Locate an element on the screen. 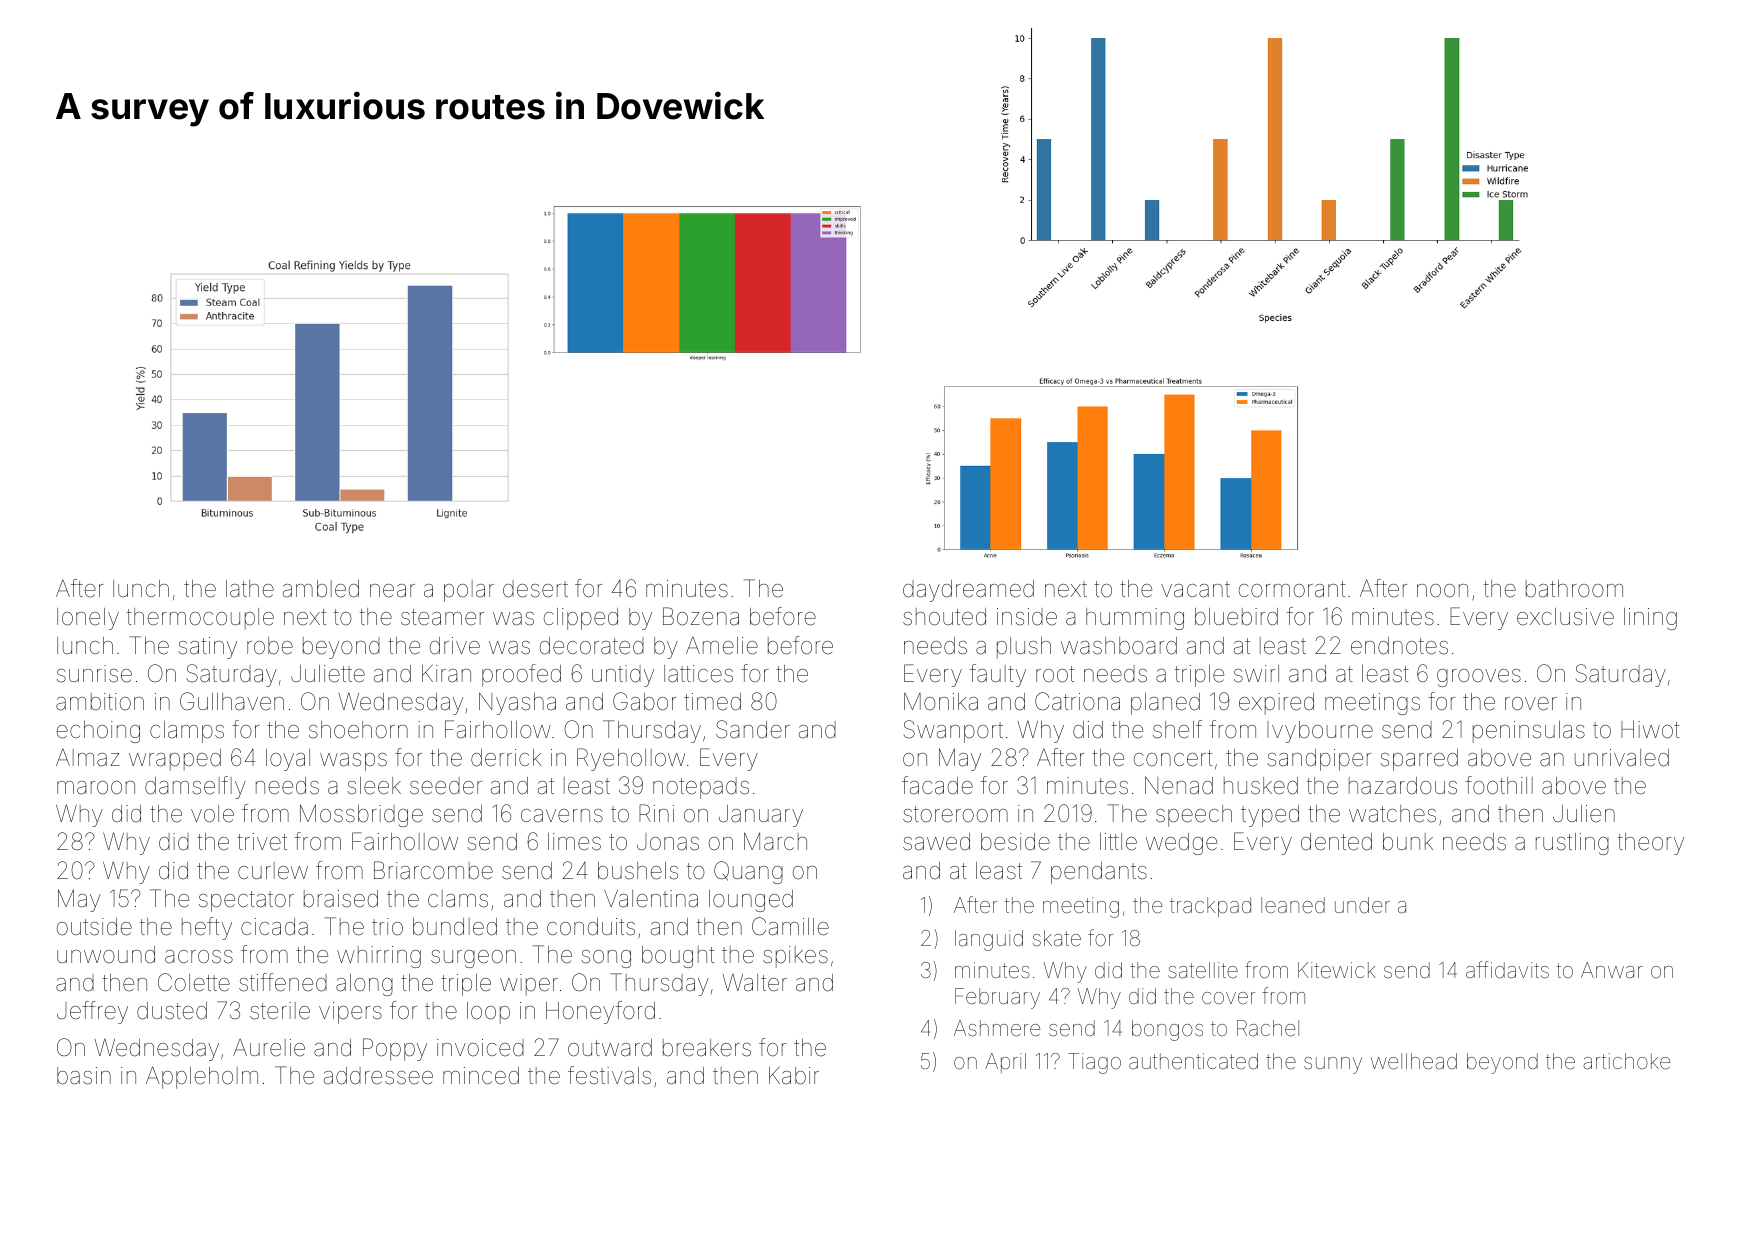  languid is located at coordinates (989, 940).
